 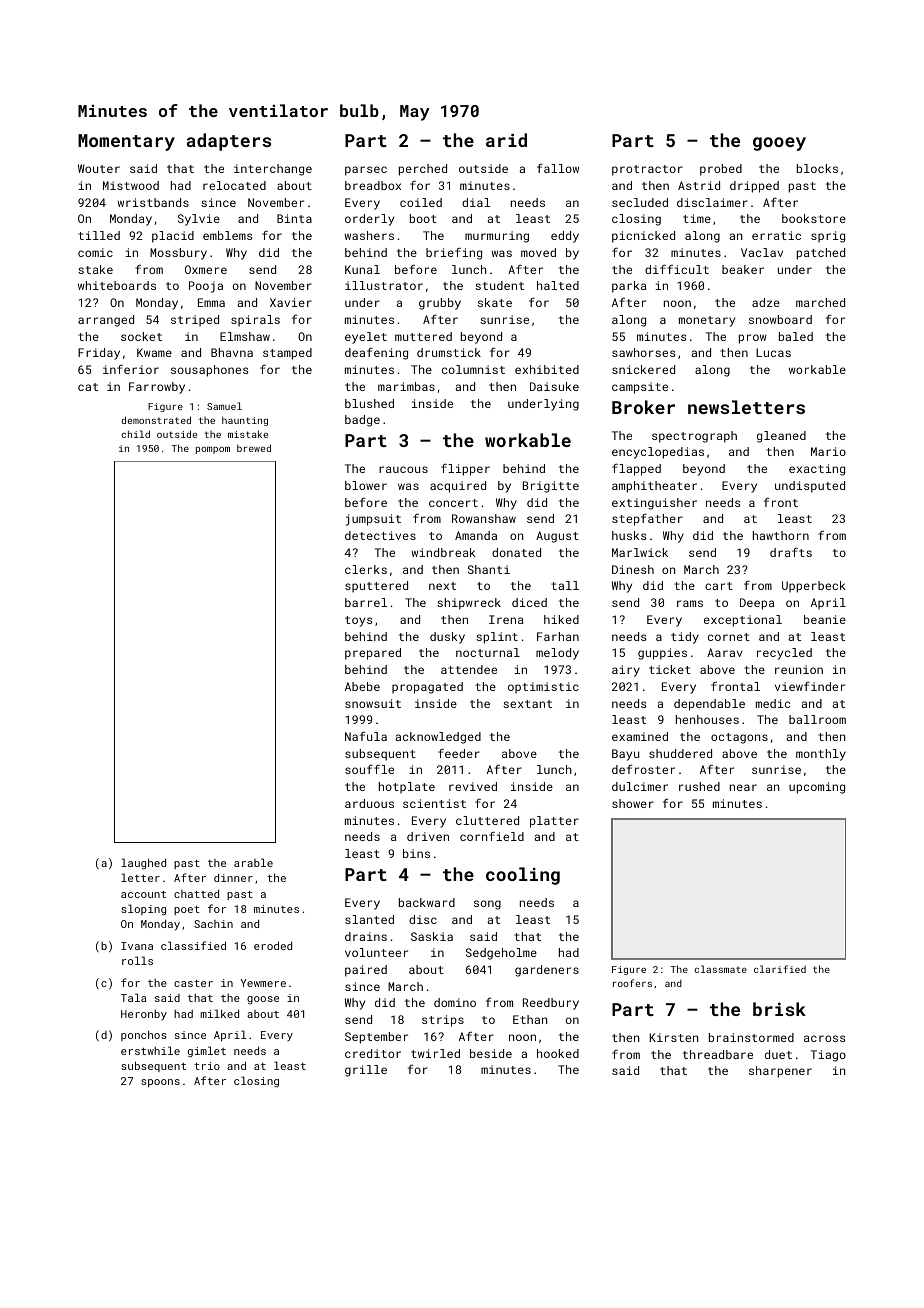 I want to click on toys, so click(x=358, y=621).
